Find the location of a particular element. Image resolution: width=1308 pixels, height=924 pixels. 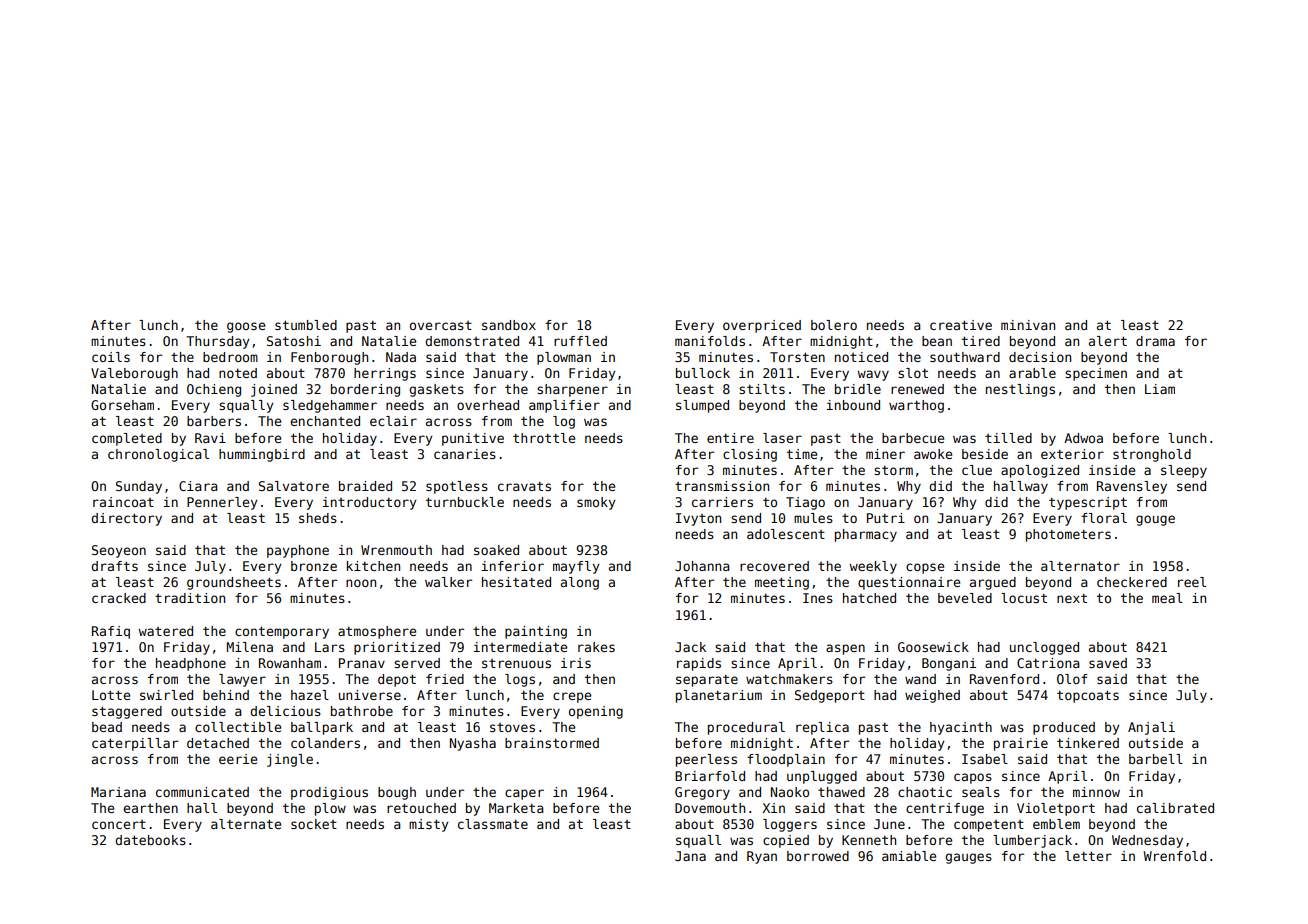

Lotte is located at coordinates (111, 695).
